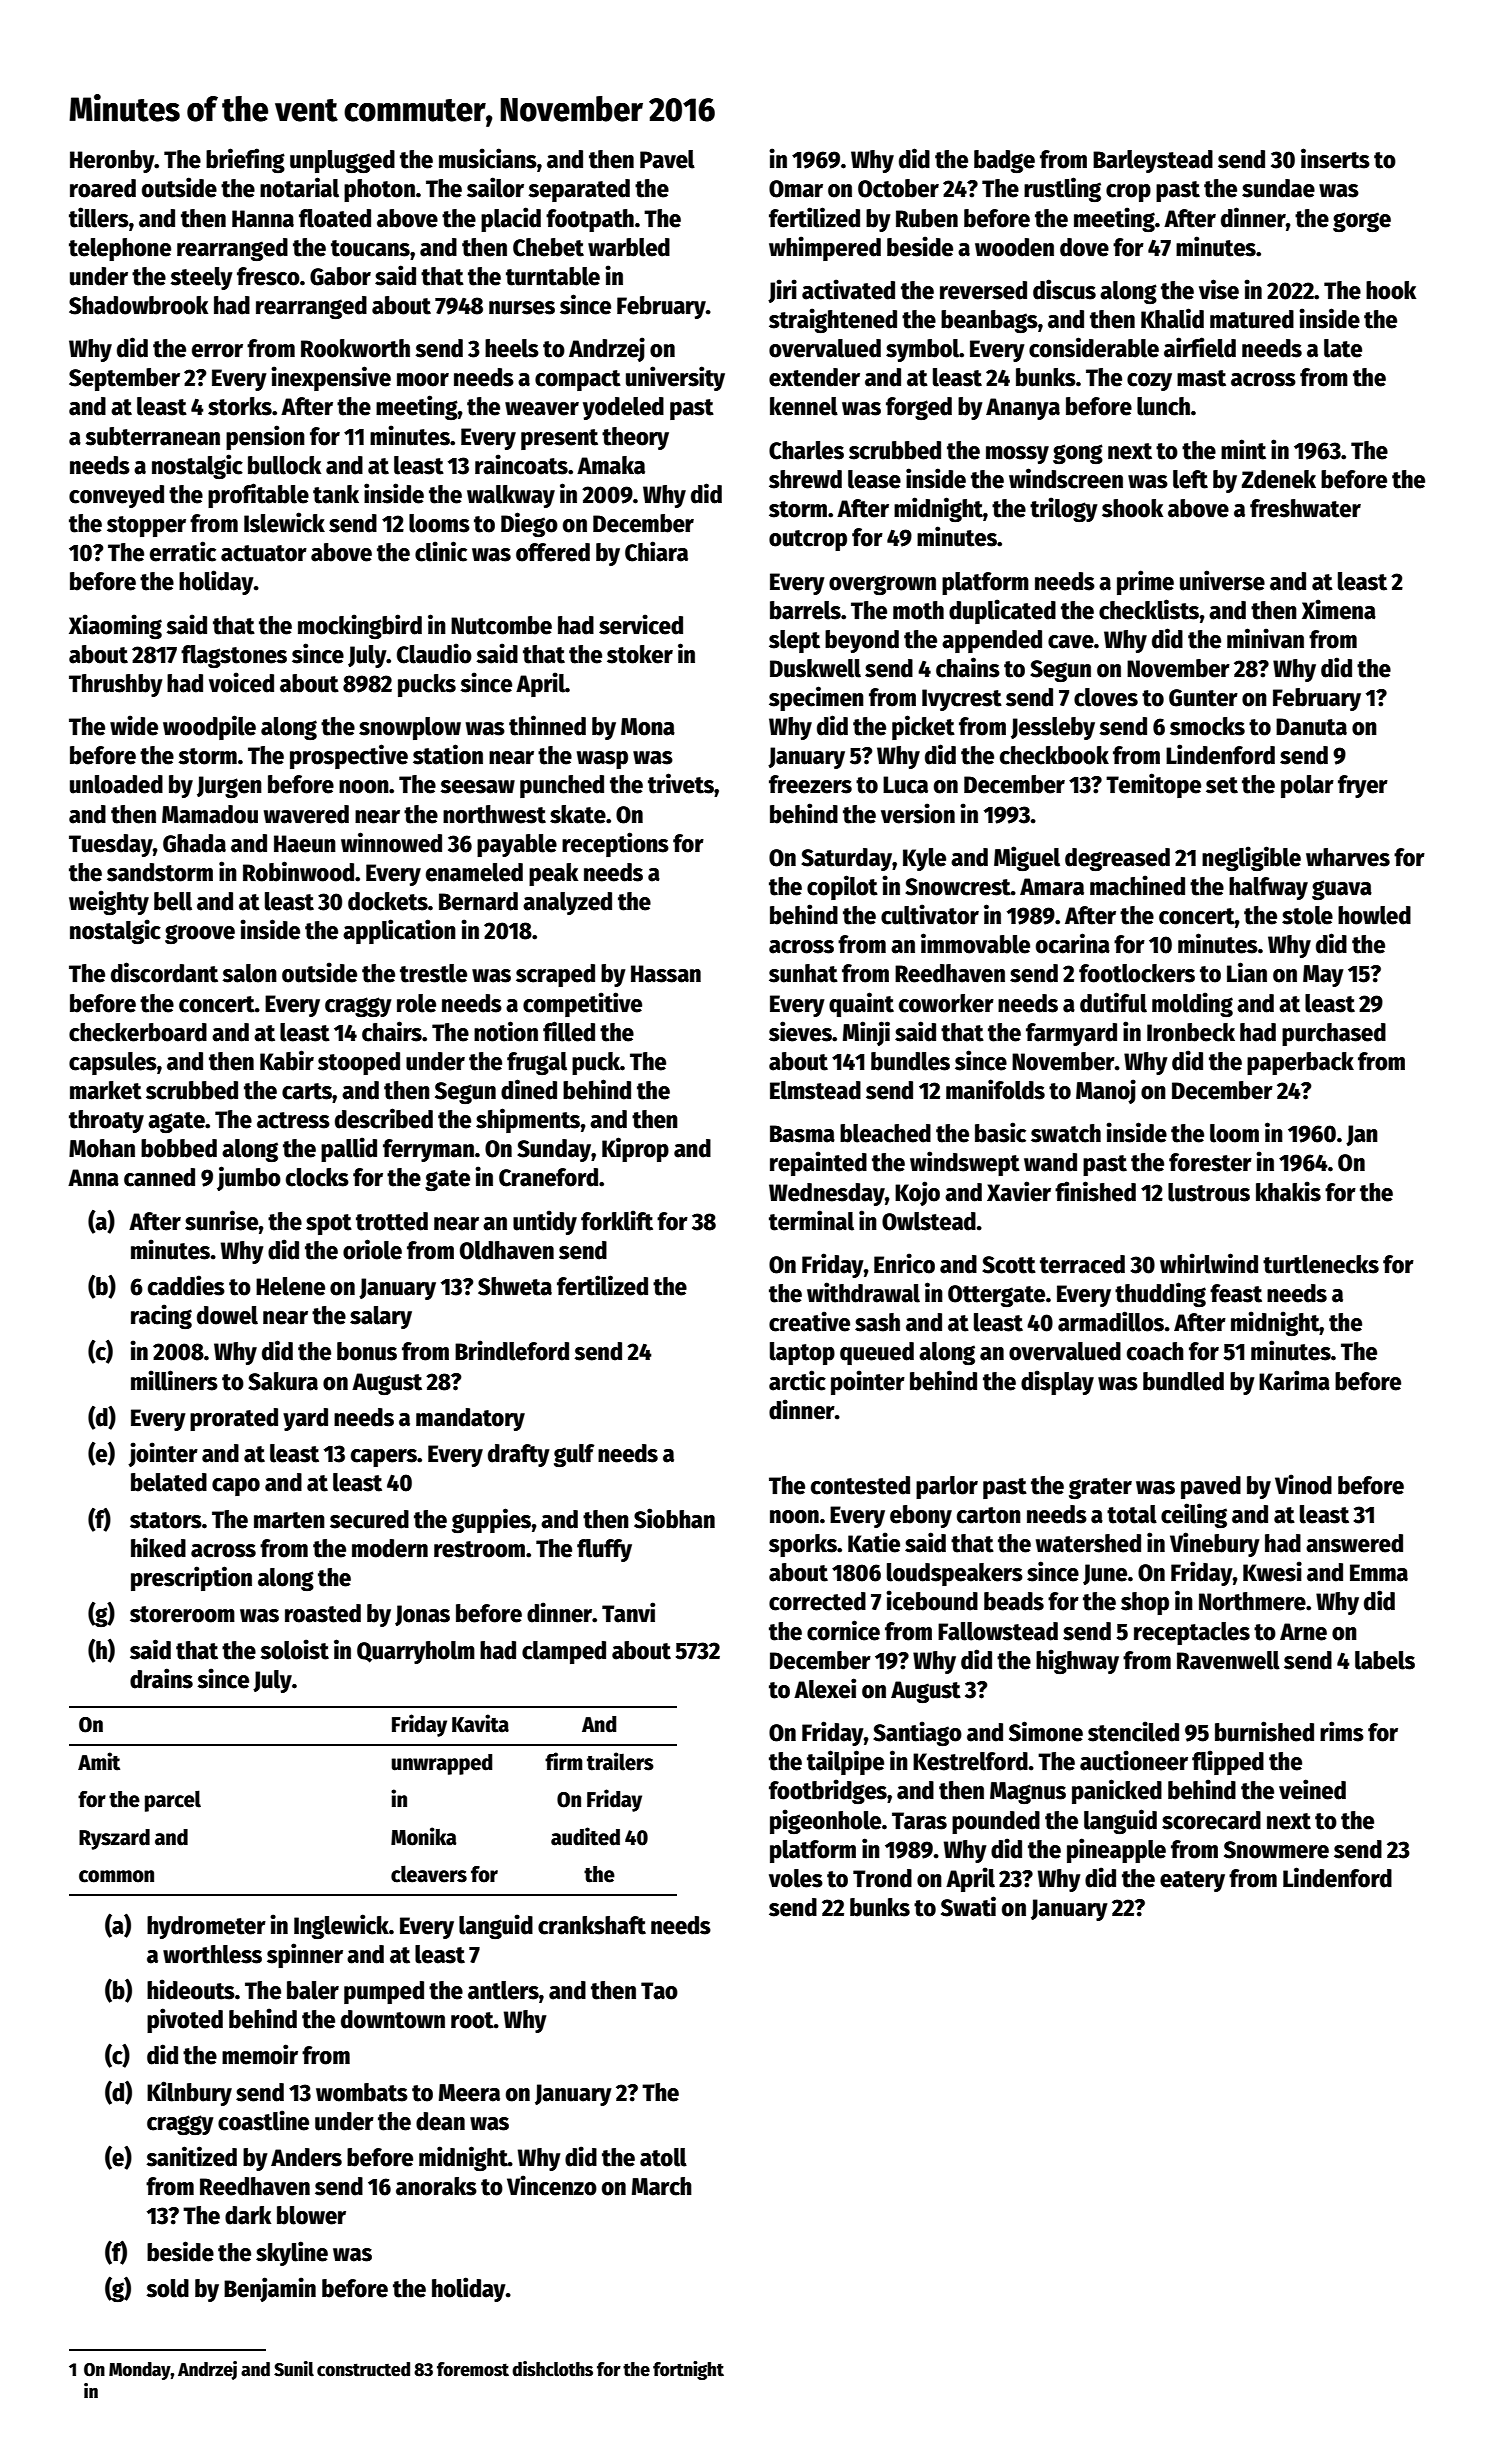 This document has height=2464, width=1496. Describe the element at coordinates (140, 2371) in the document. I see `Monday` at that location.
